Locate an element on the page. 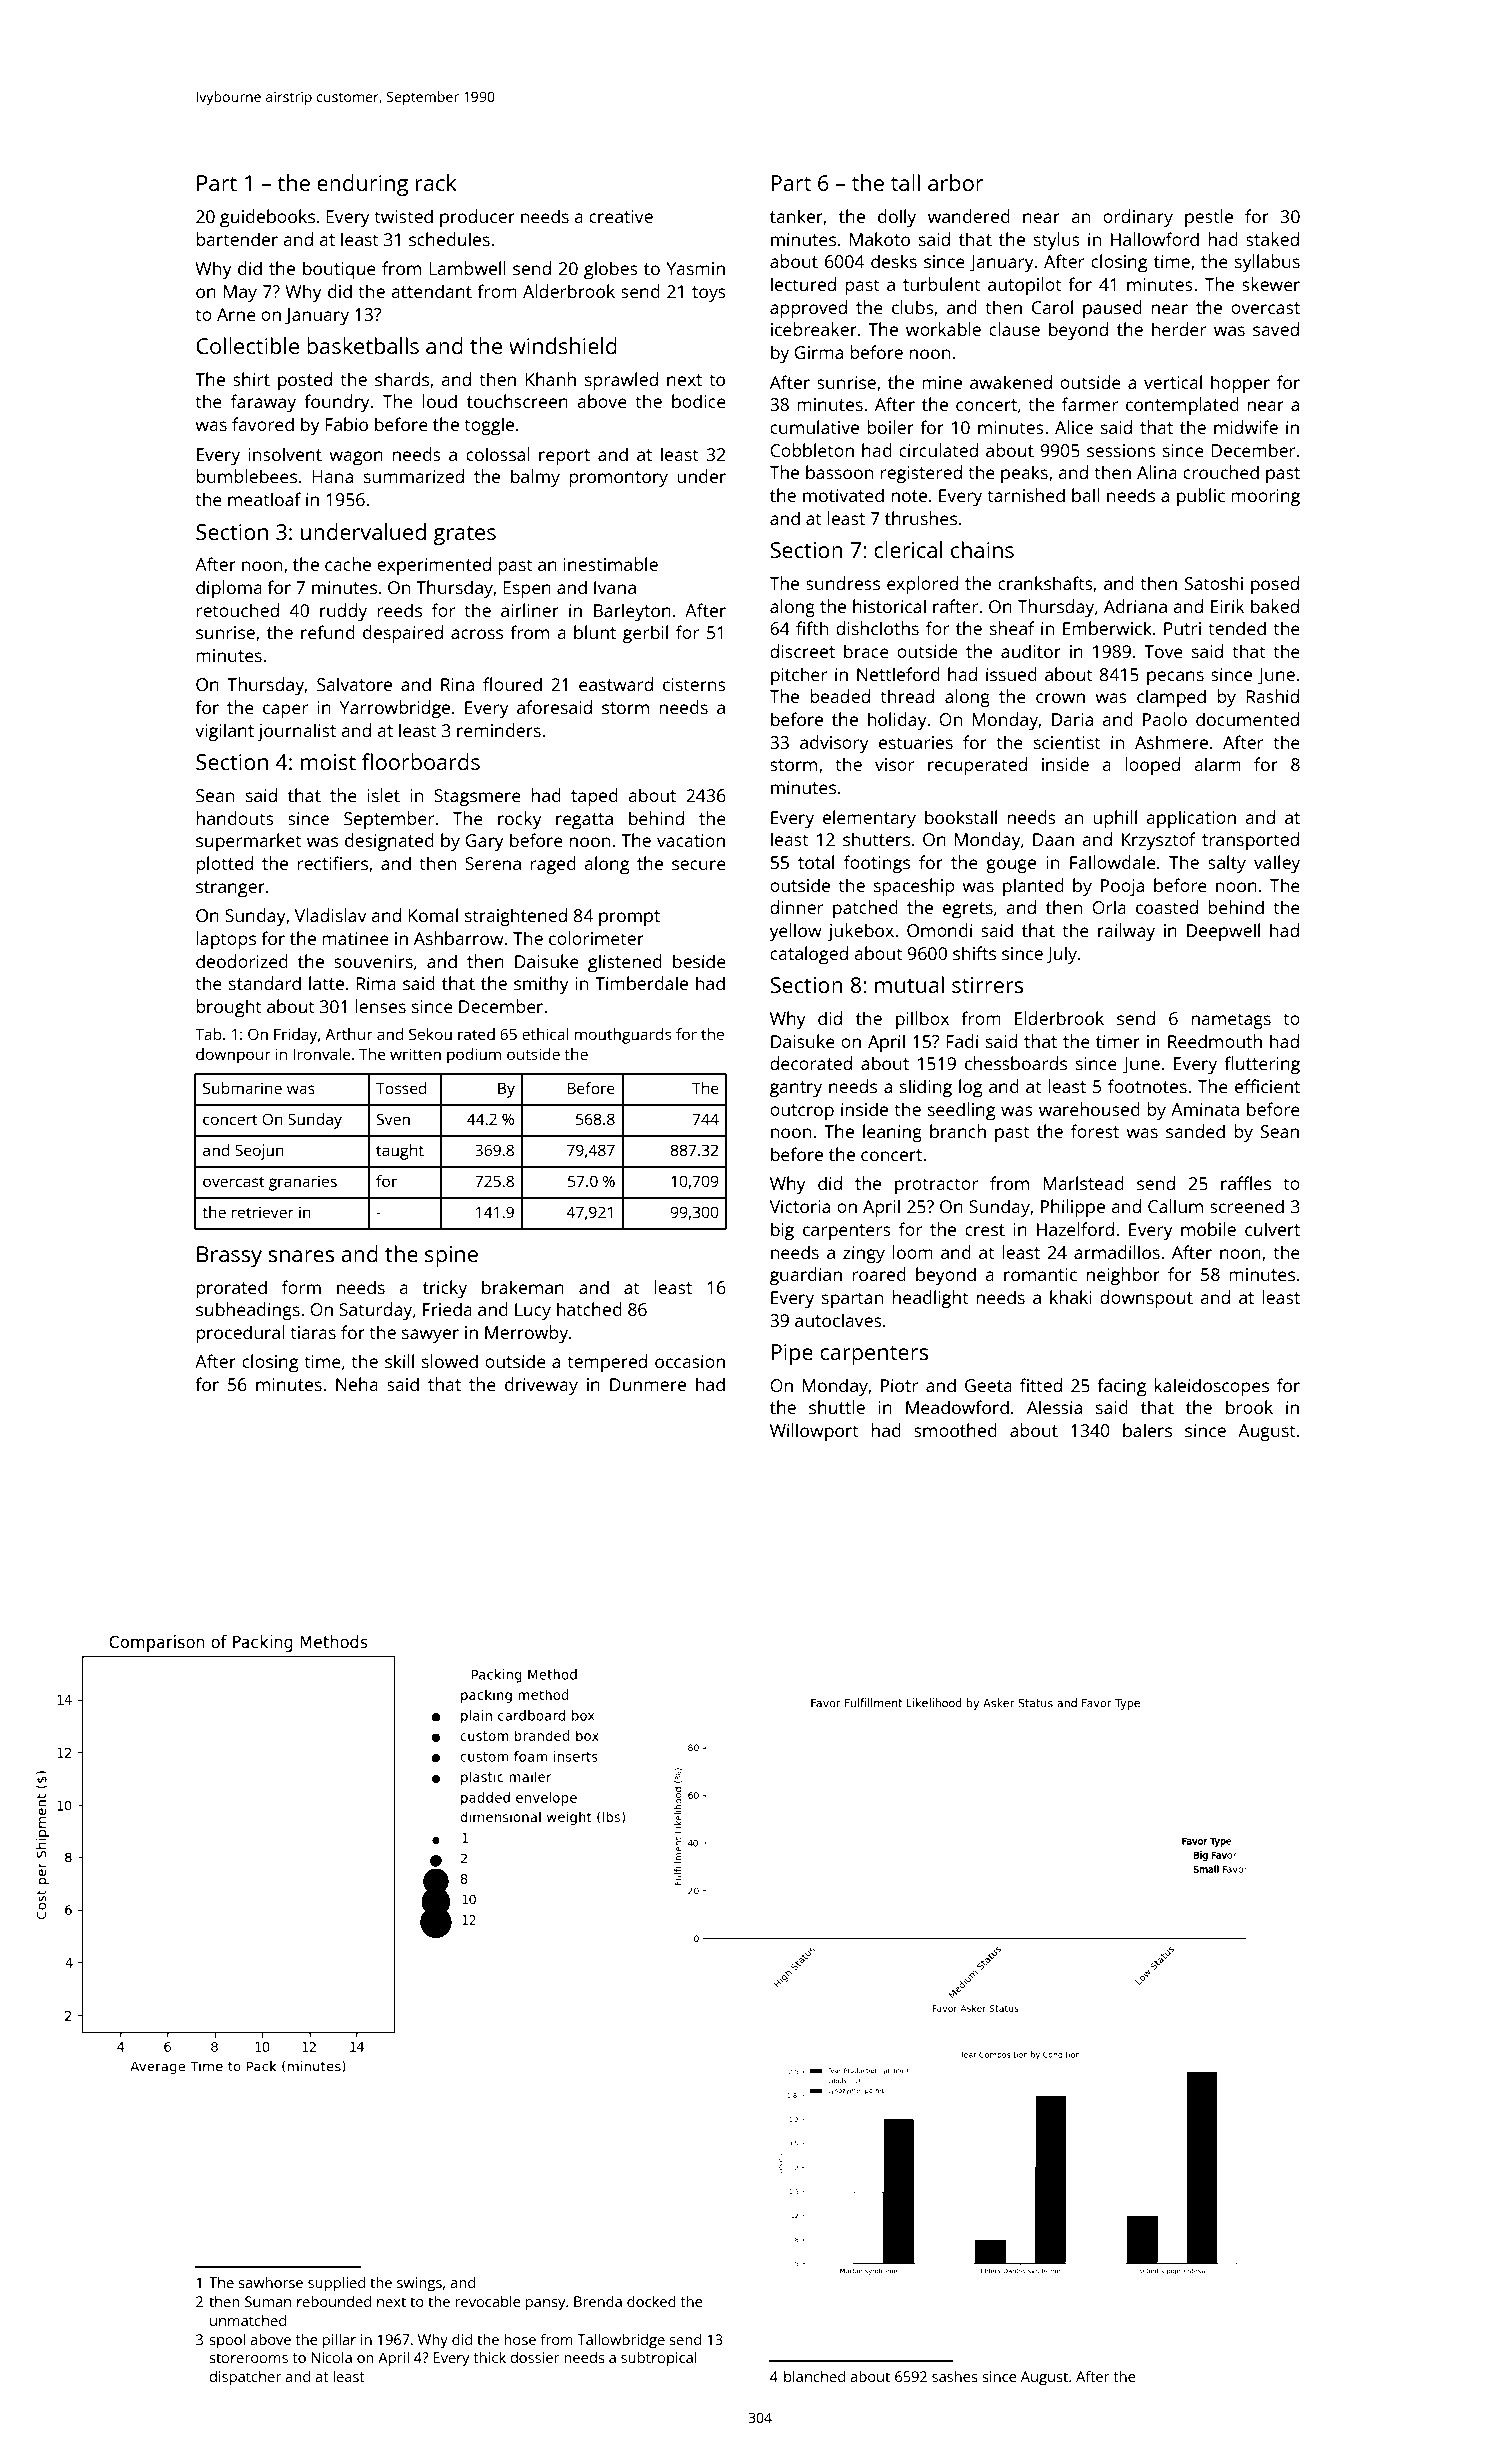  subtropical is located at coordinates (658, 2359).
